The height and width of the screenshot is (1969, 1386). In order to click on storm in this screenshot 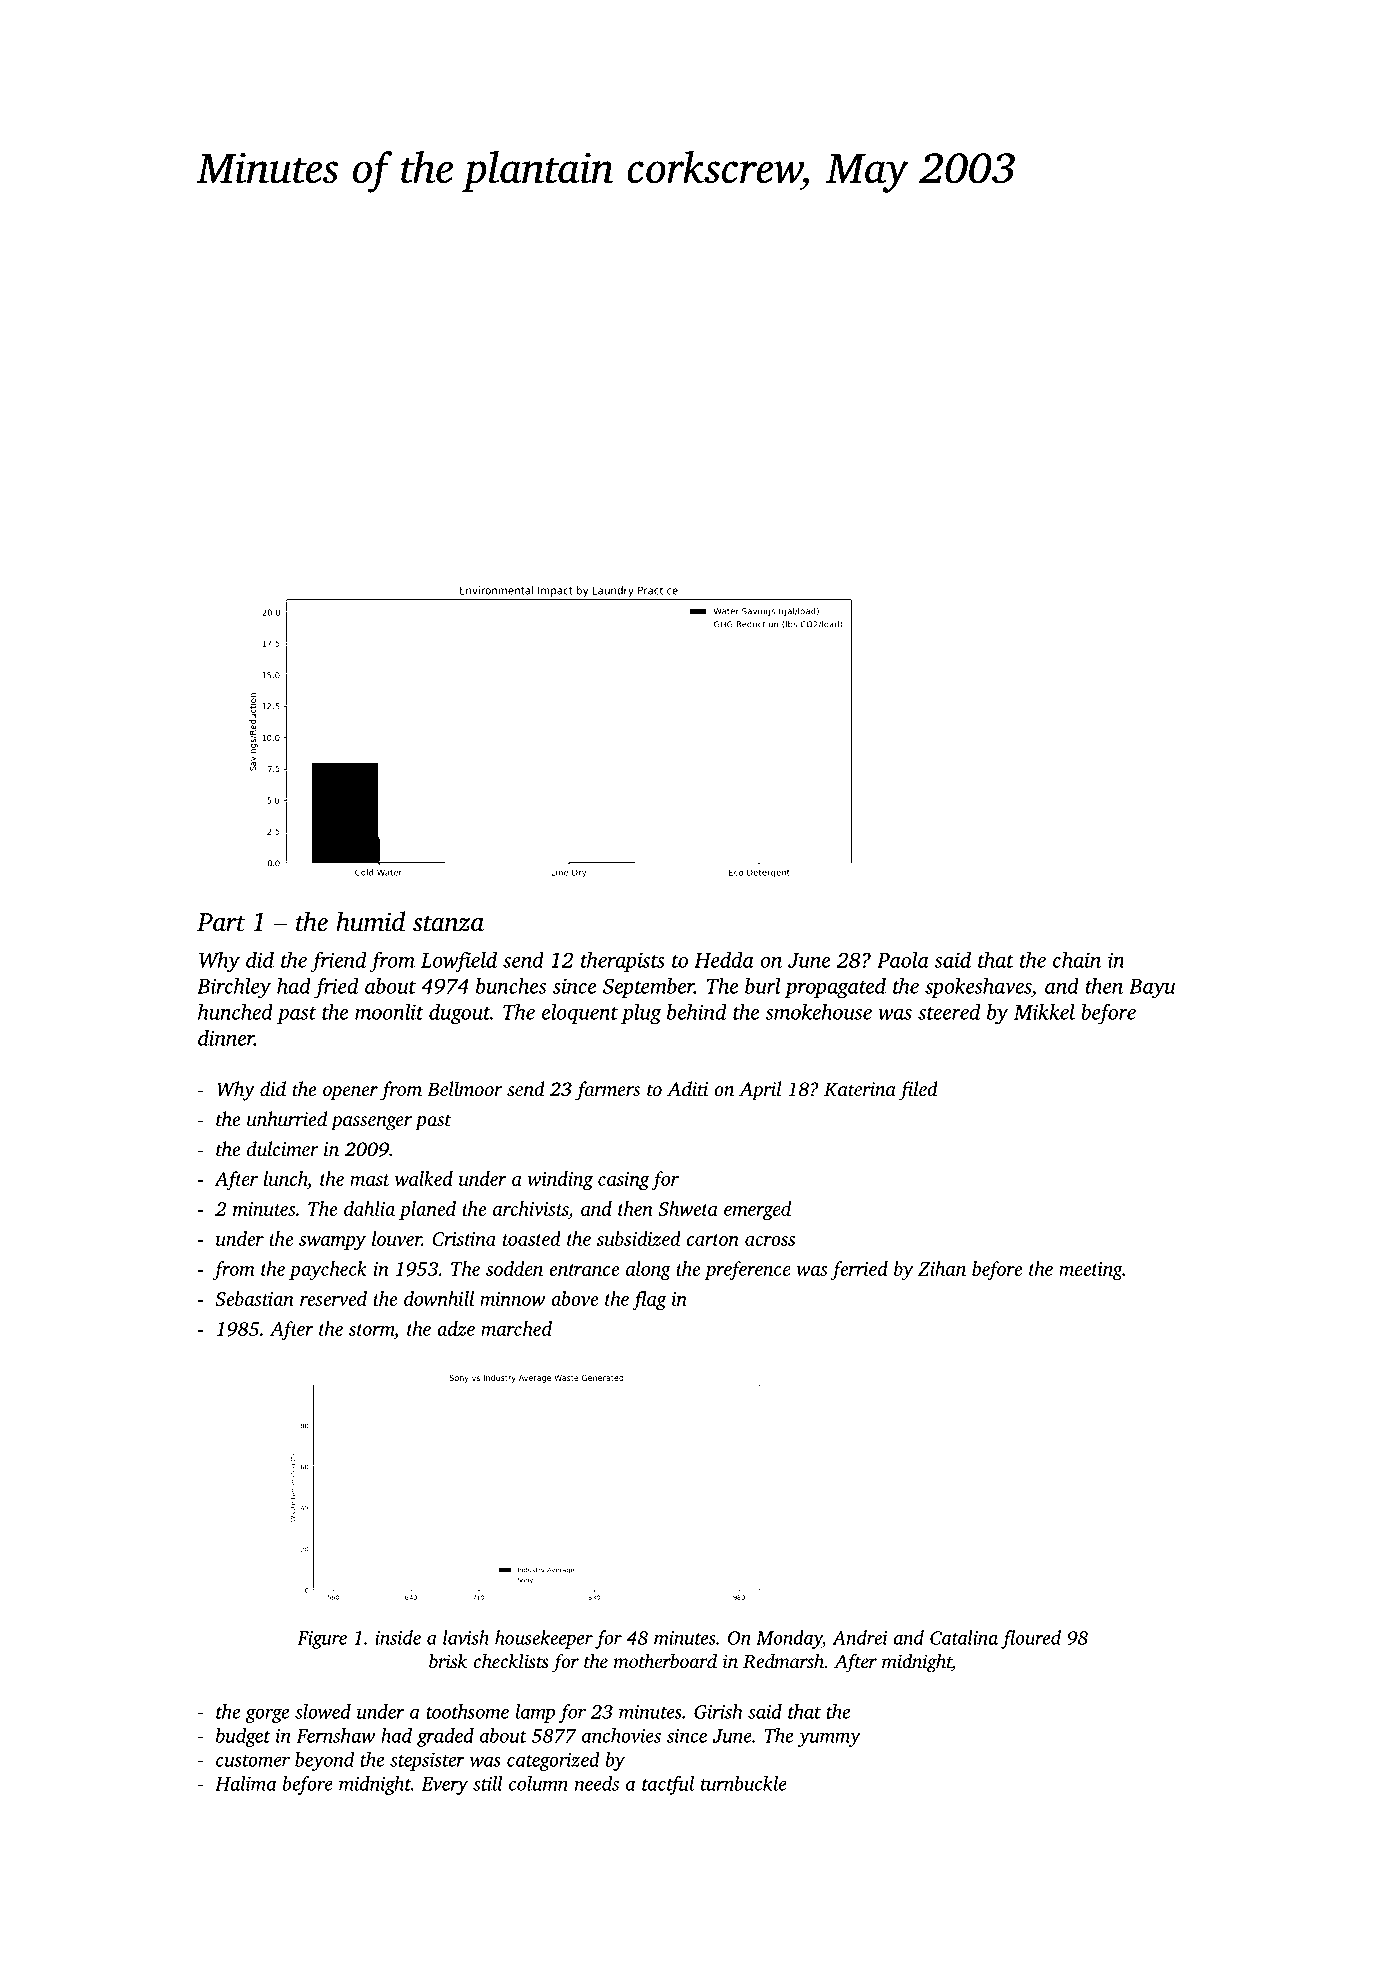, I will do `click(371, 1330)`.
